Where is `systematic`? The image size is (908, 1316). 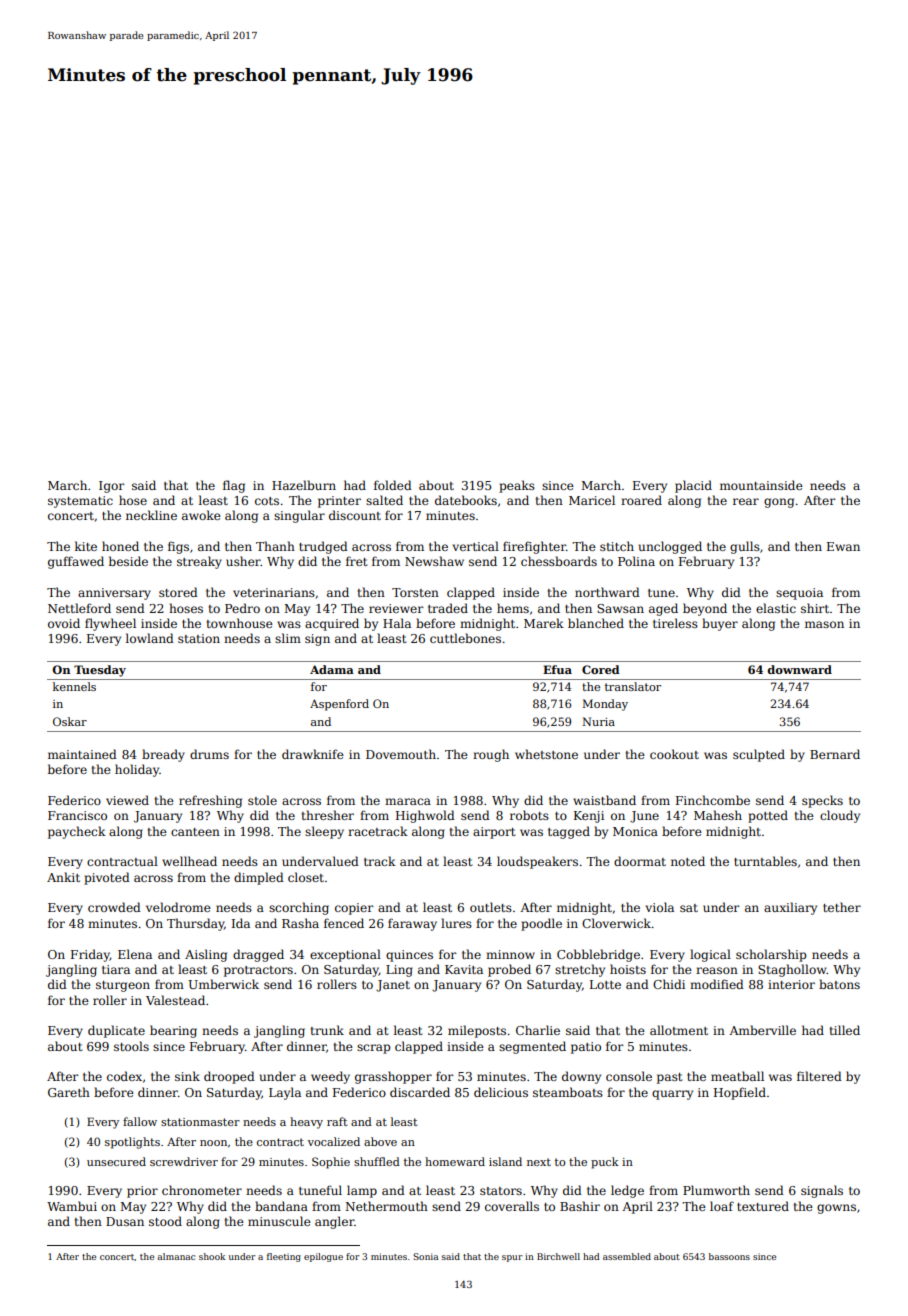 systematic is located at coordinates (80, 502).
